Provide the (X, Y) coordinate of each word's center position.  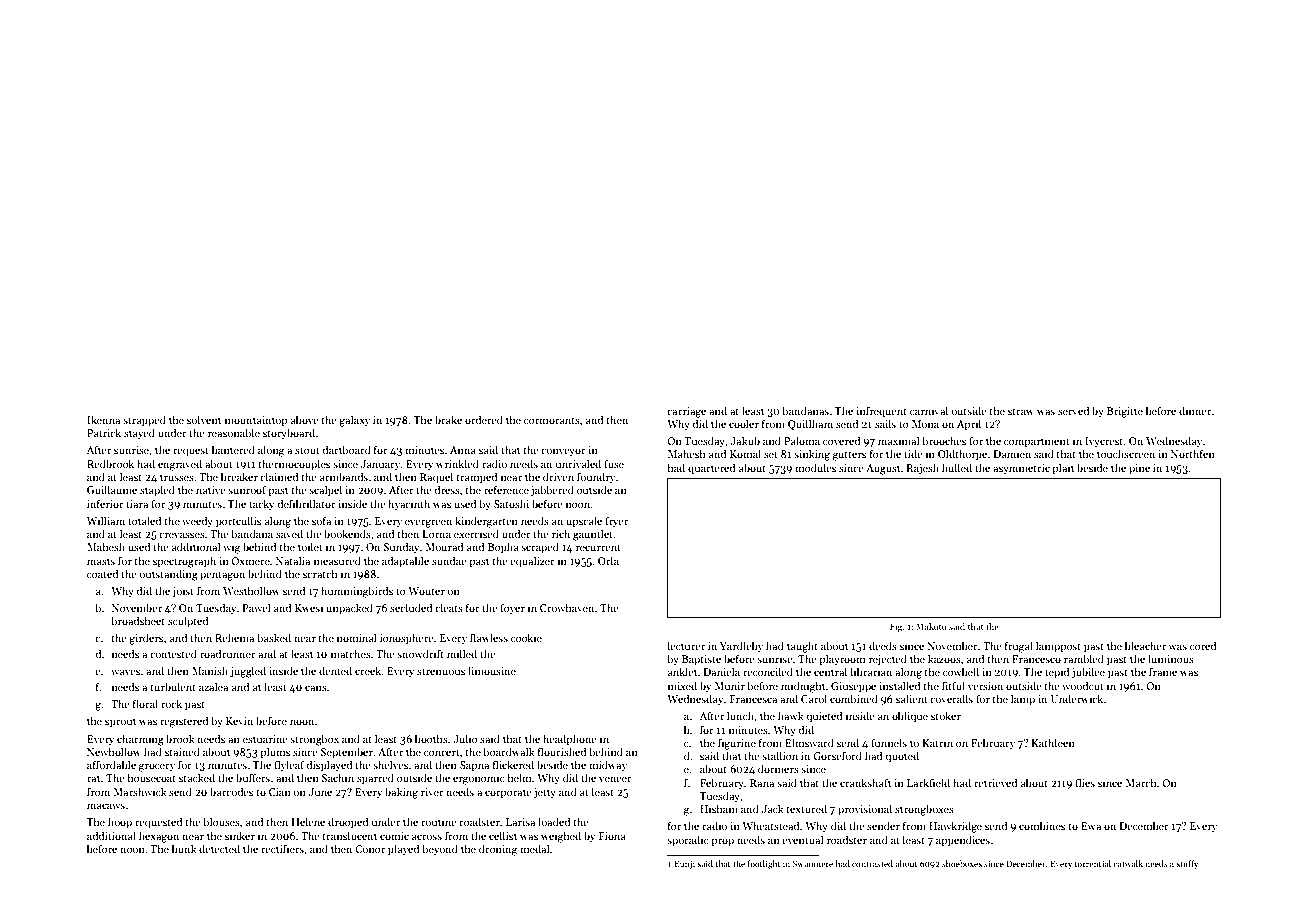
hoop (120, 823)
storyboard (289, 433)
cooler (744, 423)
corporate (508, 794)
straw (1021, 411)
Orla (608, 560)
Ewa (1091, 826)
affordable (111, 764)
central (830, 671)
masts (101, 561)
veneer (615, 779)
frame (1163, 671)
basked (274, 637)
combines (1042, 825)
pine (1139, 469)
